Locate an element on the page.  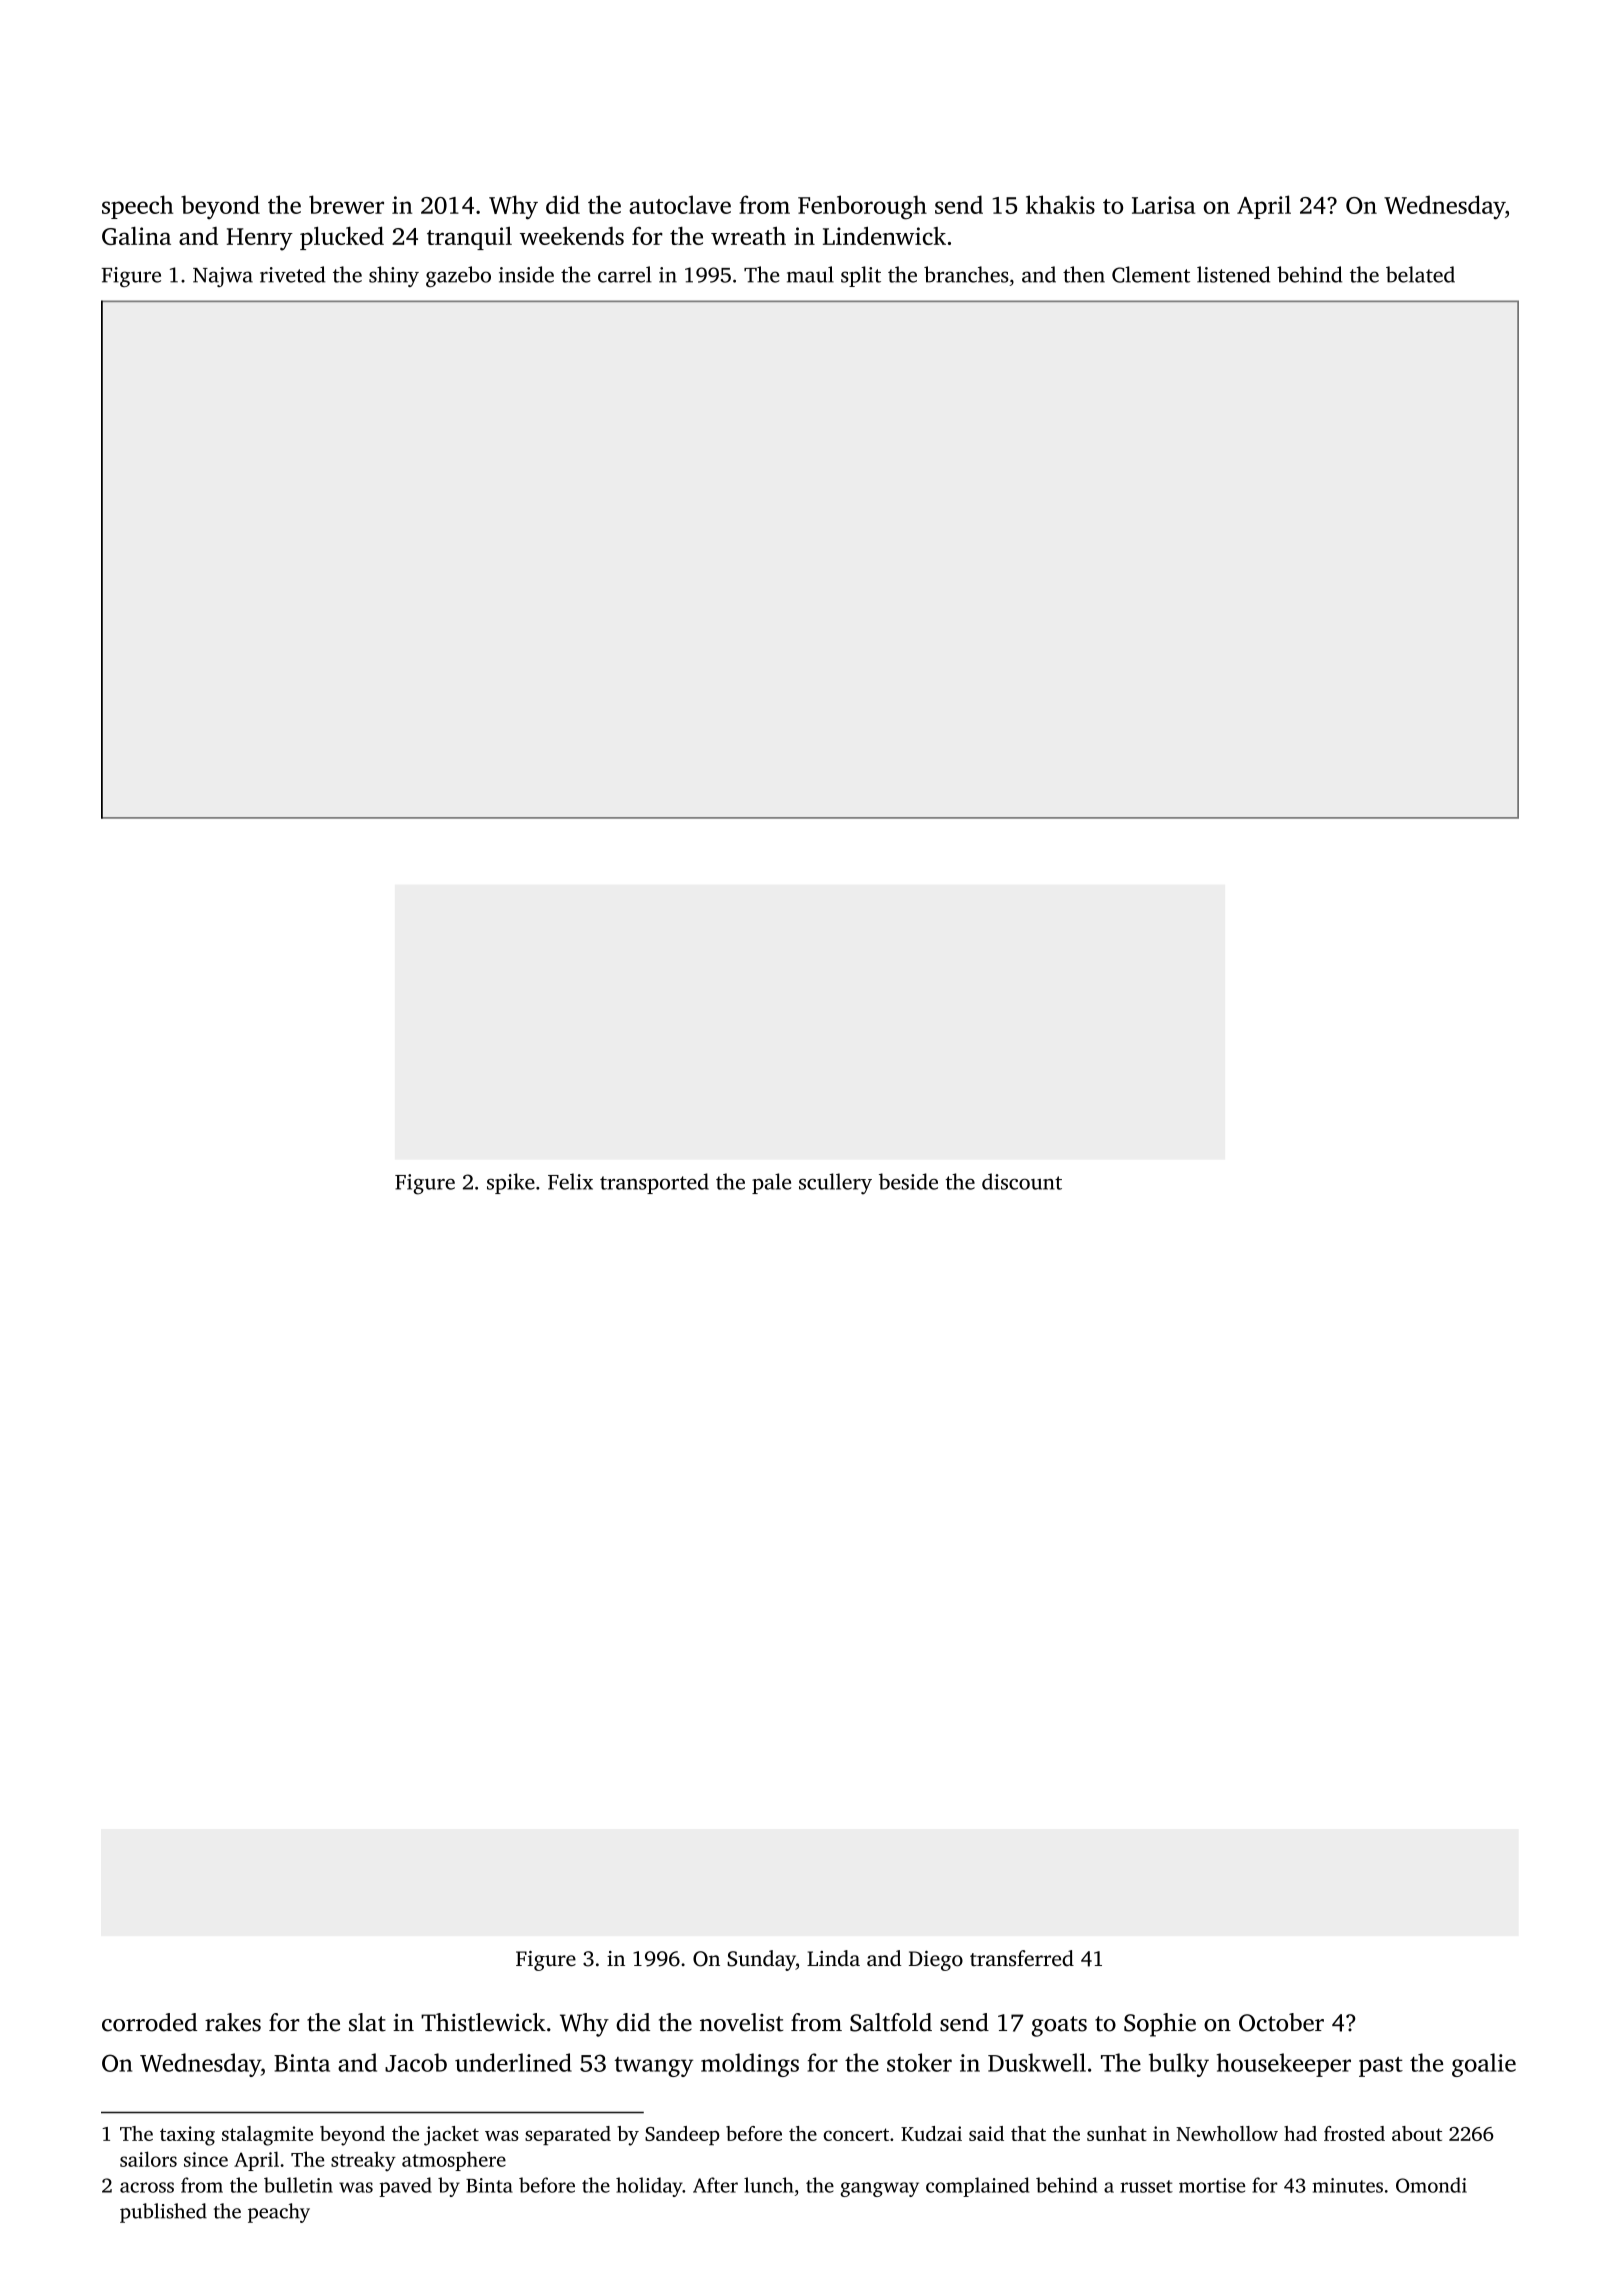
transported is located at coordinates (654, 1183).
